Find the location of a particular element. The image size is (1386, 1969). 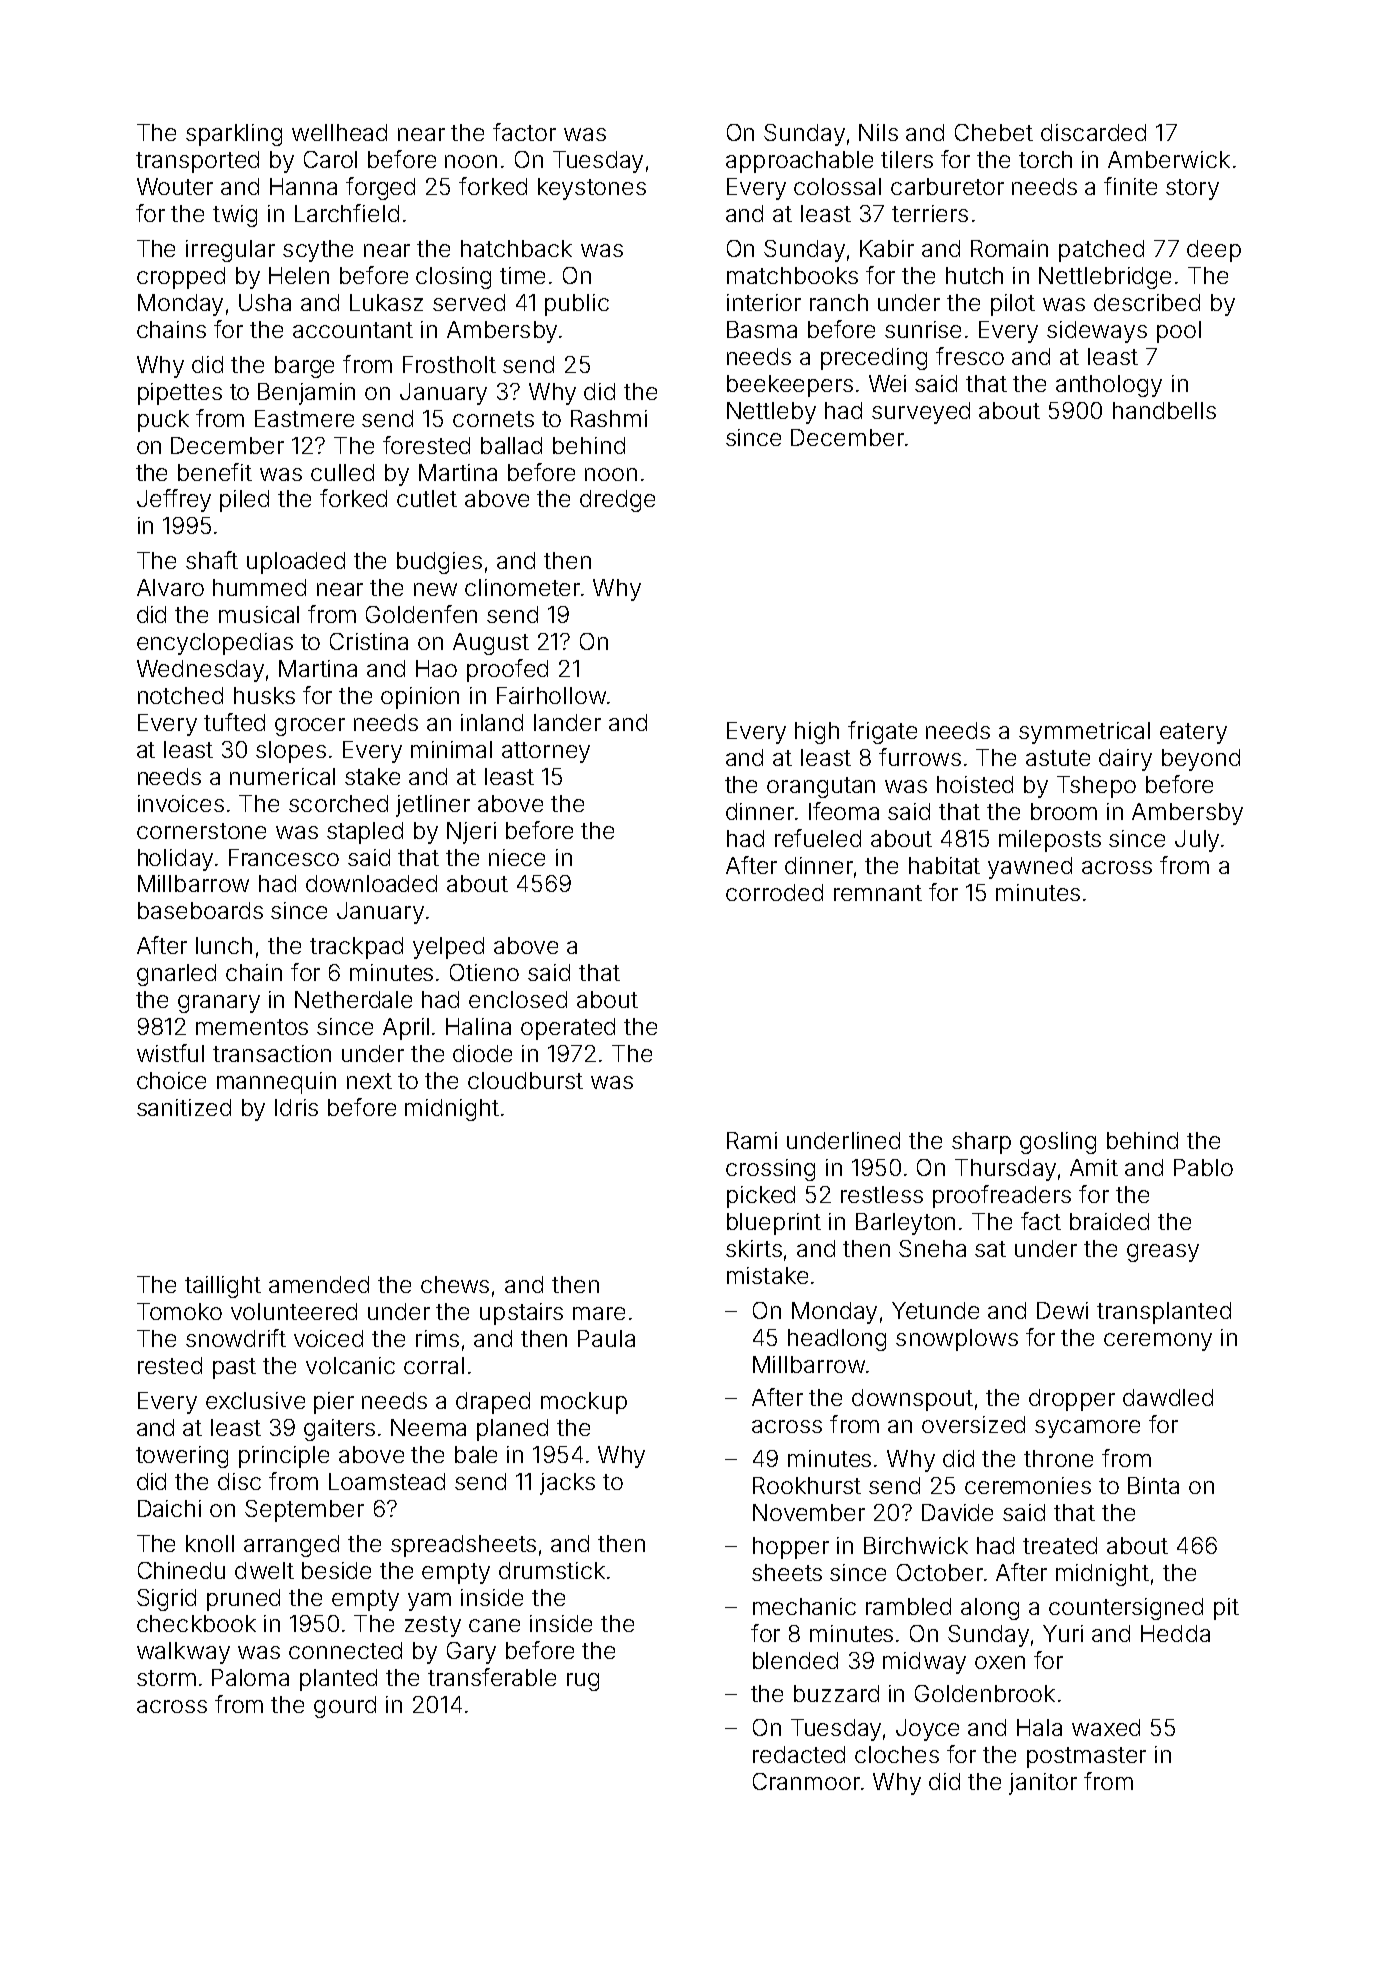

jacks is located at coordinates (567, 1484).
